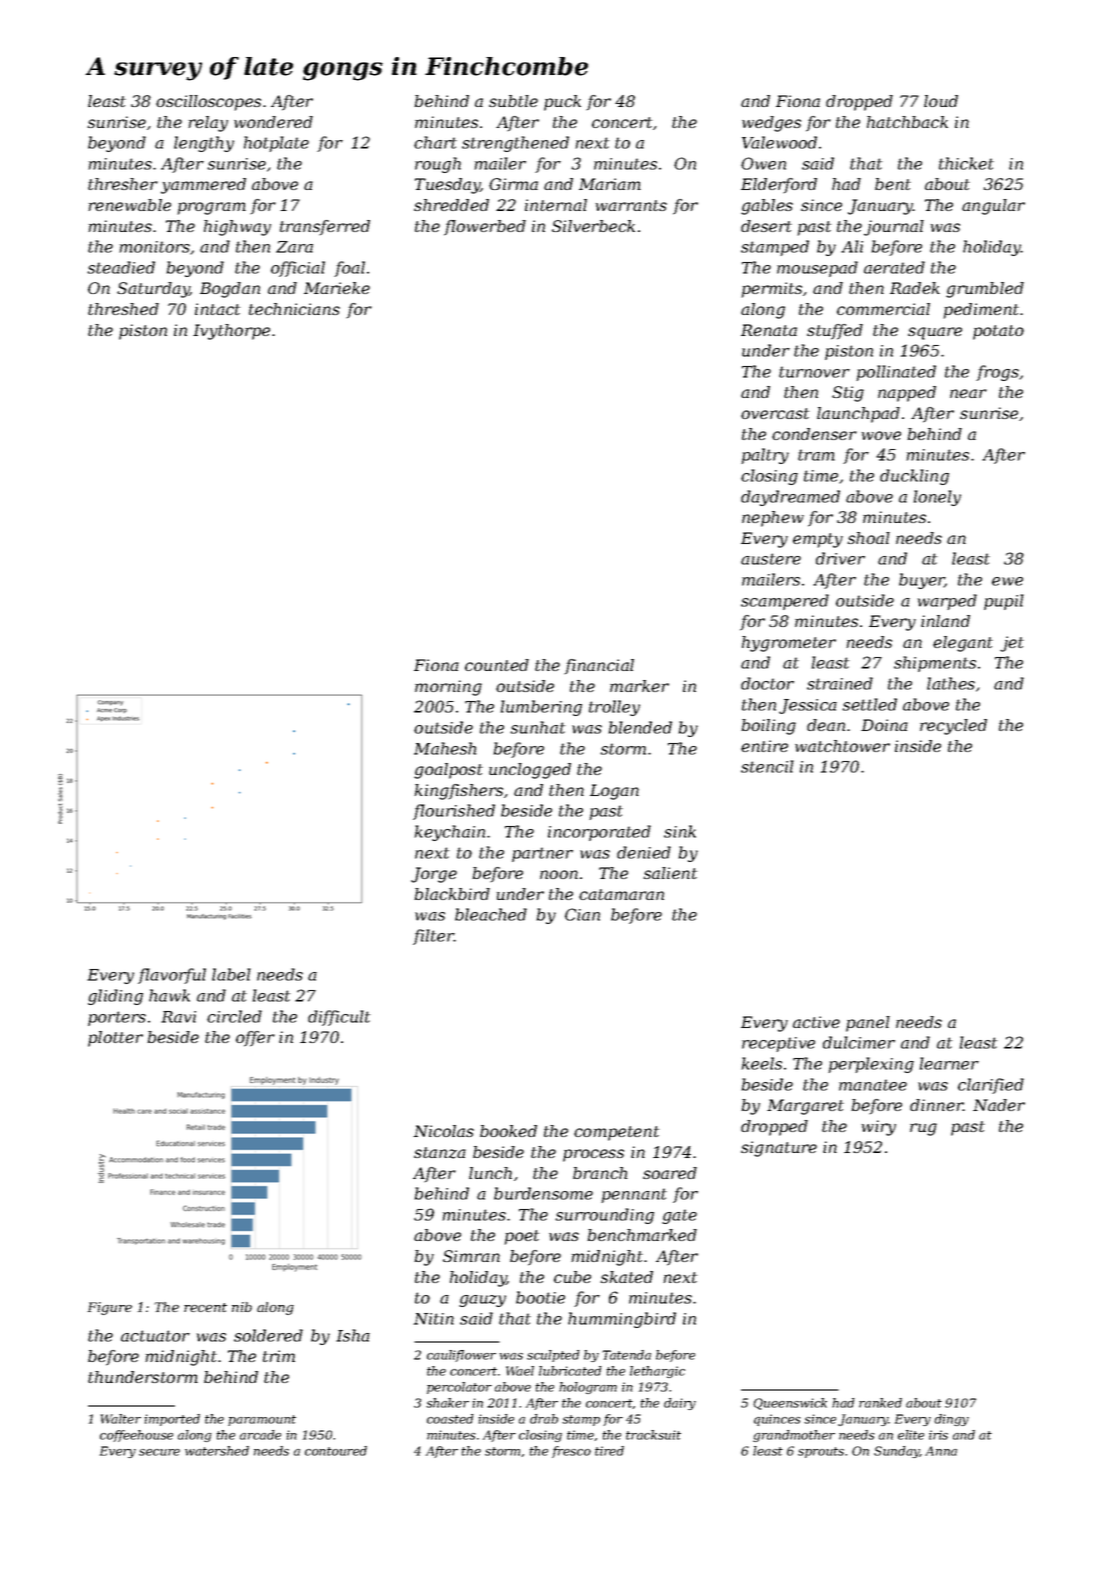 This document has width=1112, height=1573. I want to click on potato, so click(998, 332).
